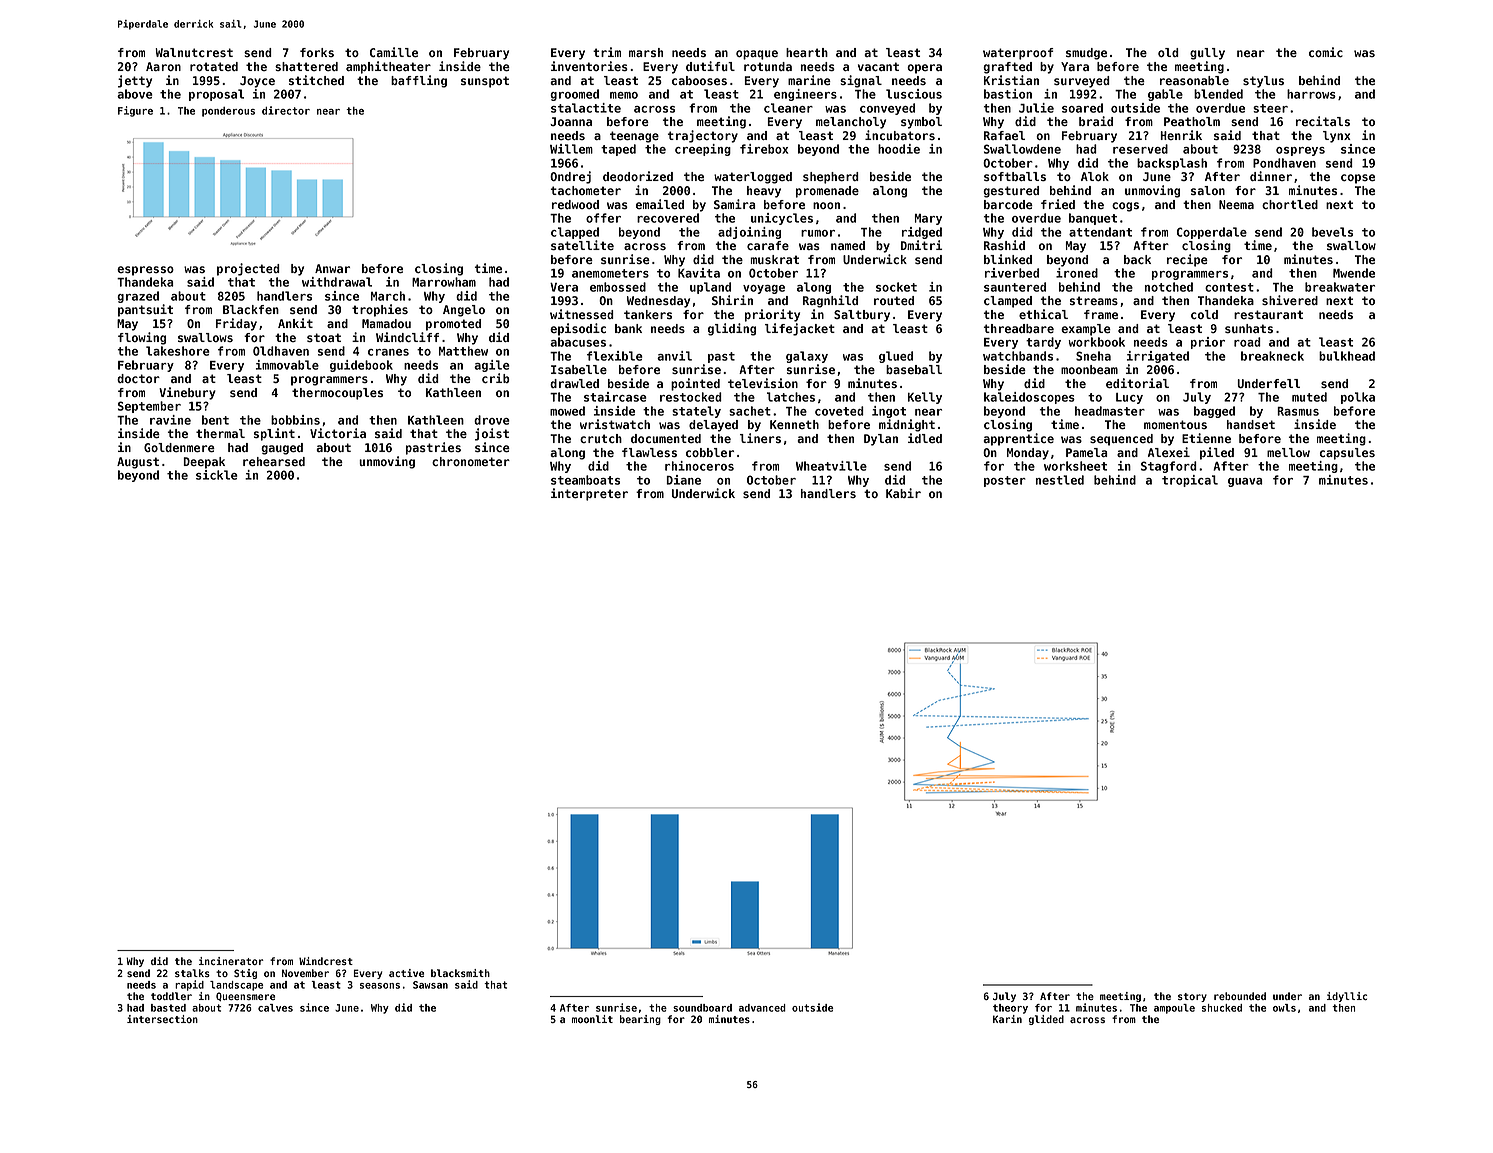  I want to click on blacksmith, so click(460, 973).
